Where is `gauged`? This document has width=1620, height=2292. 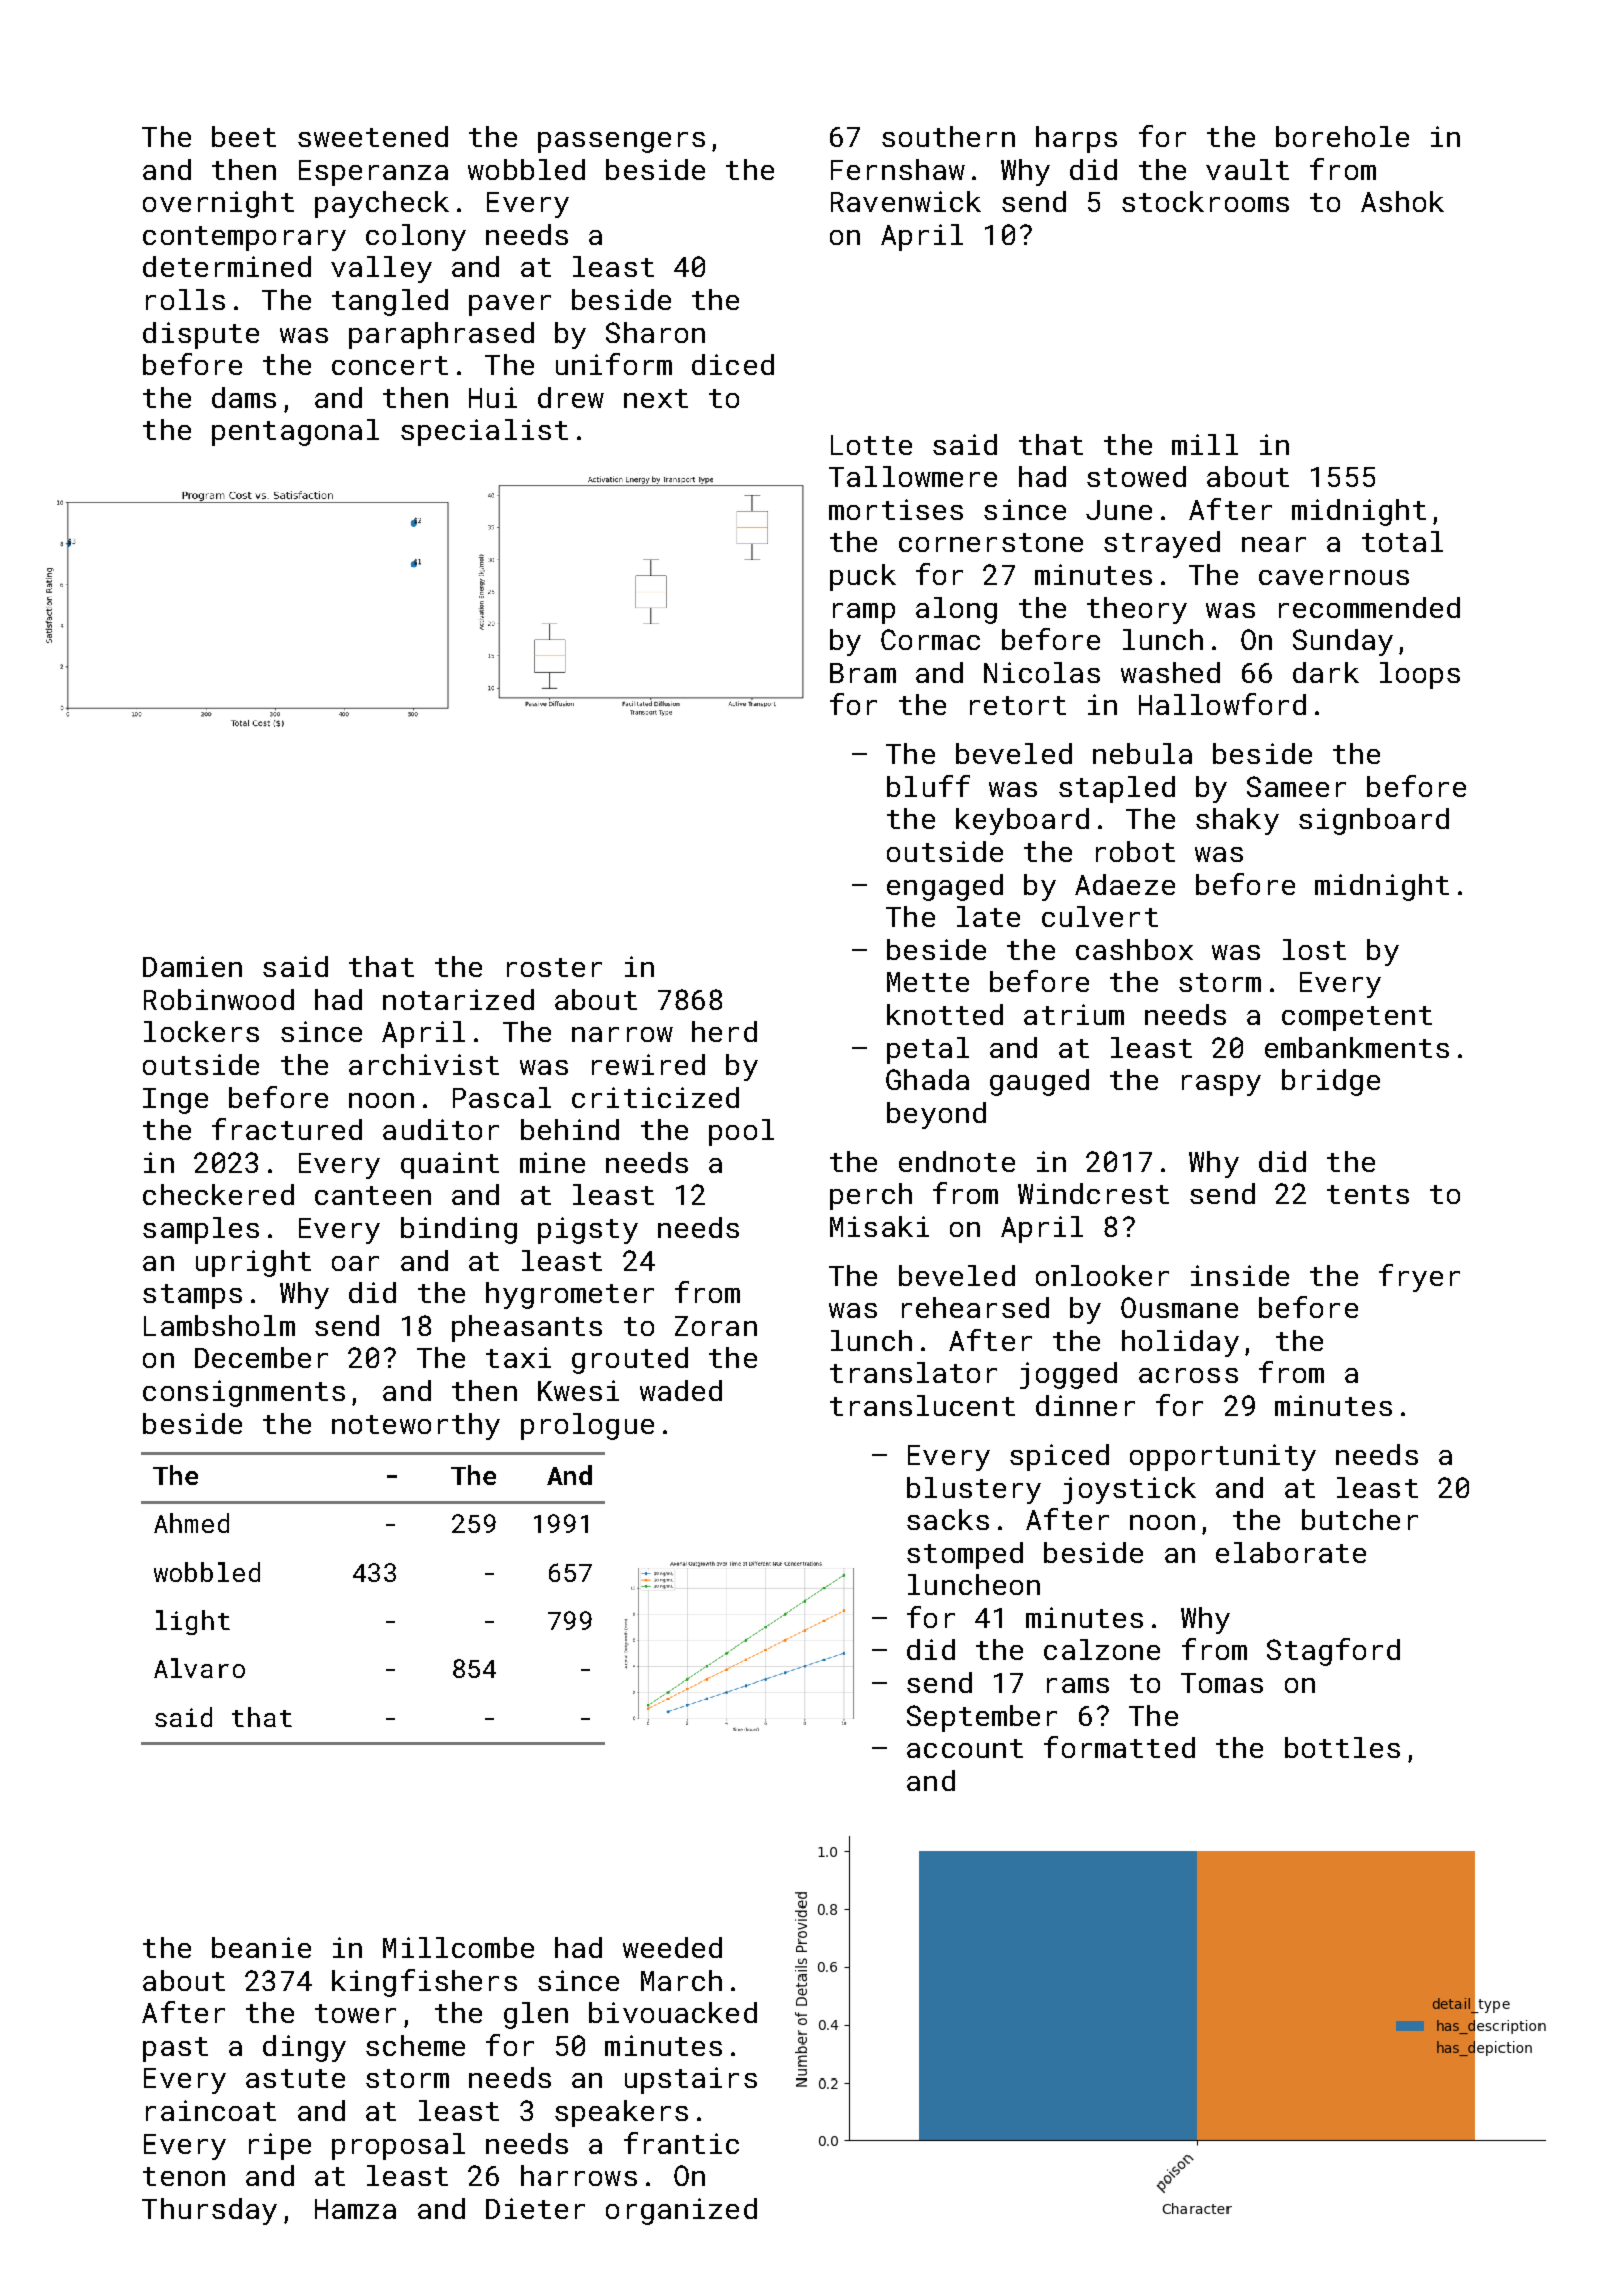
gauged is located at coordinates (1039, 1082).
